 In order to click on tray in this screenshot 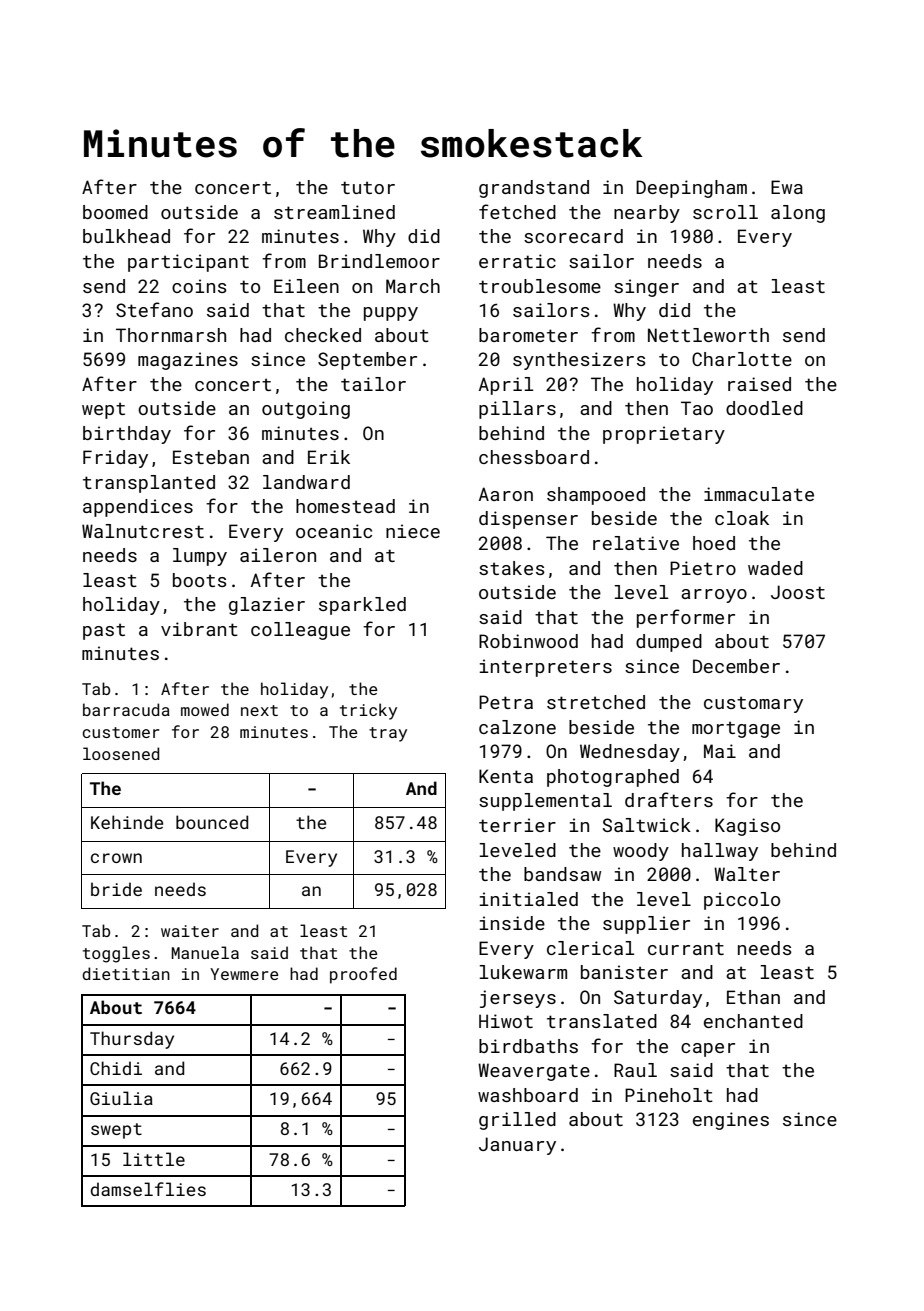, I will do `click(388, 734)`.
